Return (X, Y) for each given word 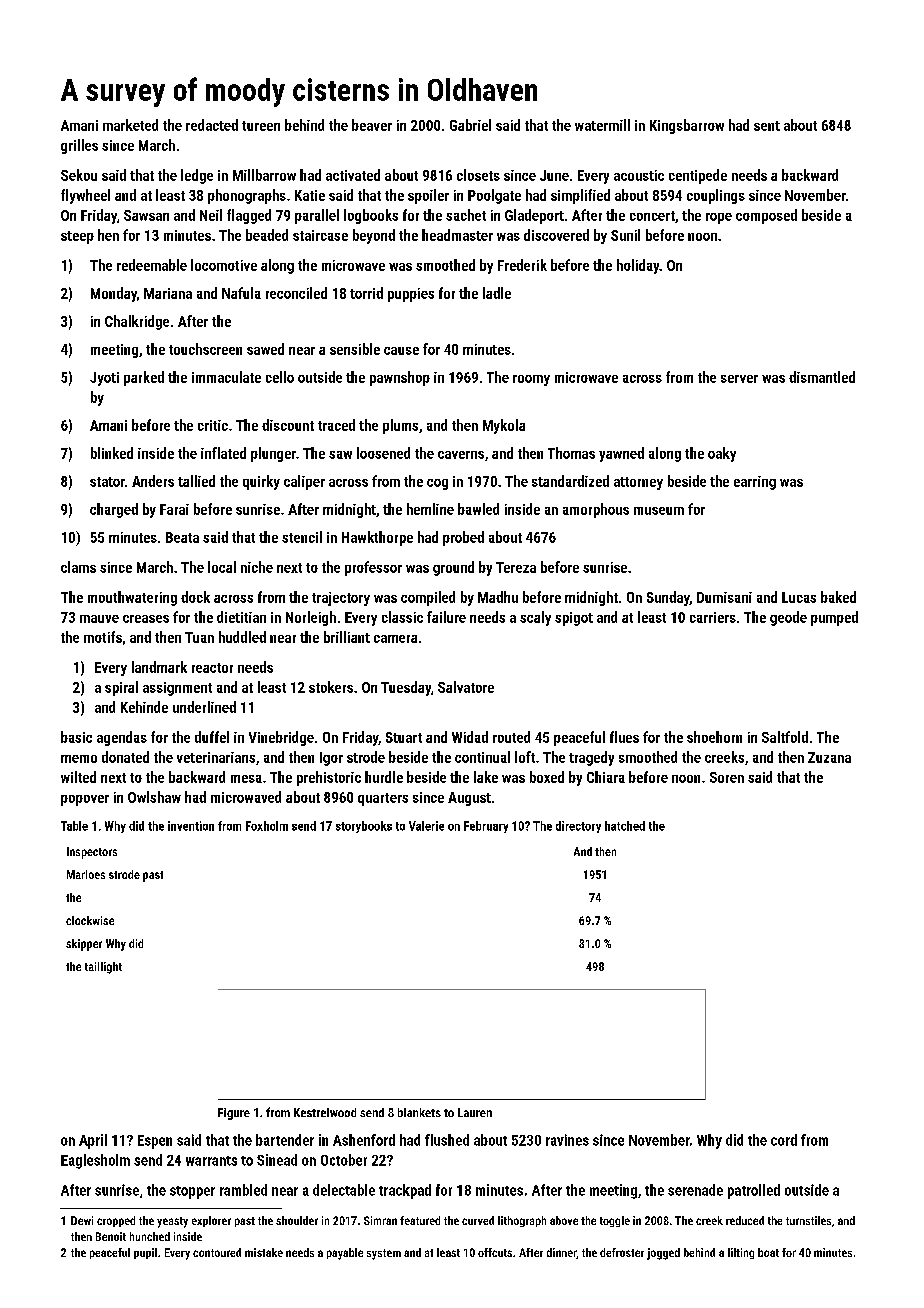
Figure (234, 1114)
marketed (130, 125)
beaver (372, 125)
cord (784, 1140)
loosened (383, 453)
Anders (153, 481)
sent (767, 126)
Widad (470, 737)
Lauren (475, 1112)
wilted (78, 777)
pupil (145, 1253)
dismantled (822, 377)
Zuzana (829, 757)
